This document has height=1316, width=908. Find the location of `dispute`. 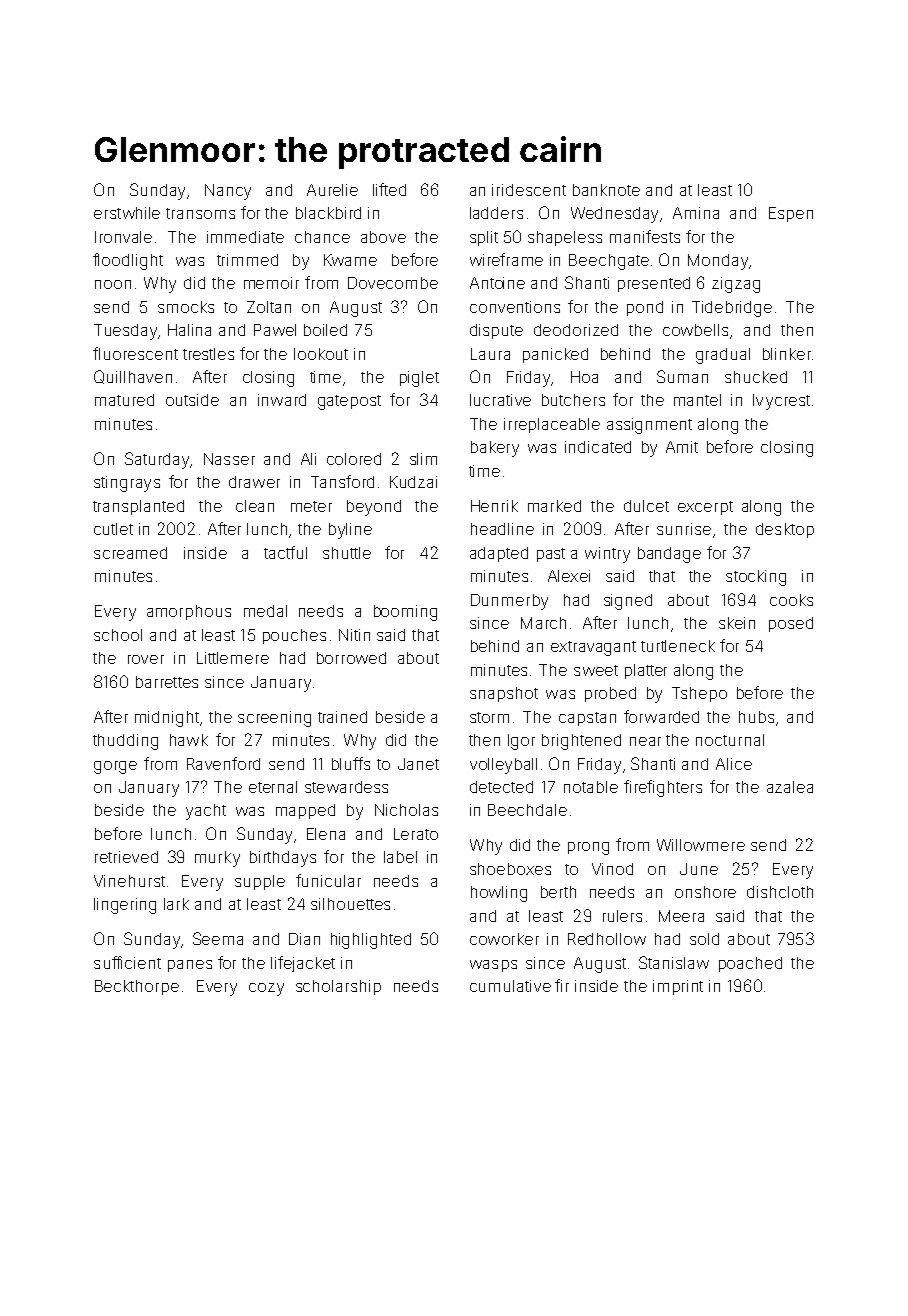

dispute is located at coordinates (496, 331).
